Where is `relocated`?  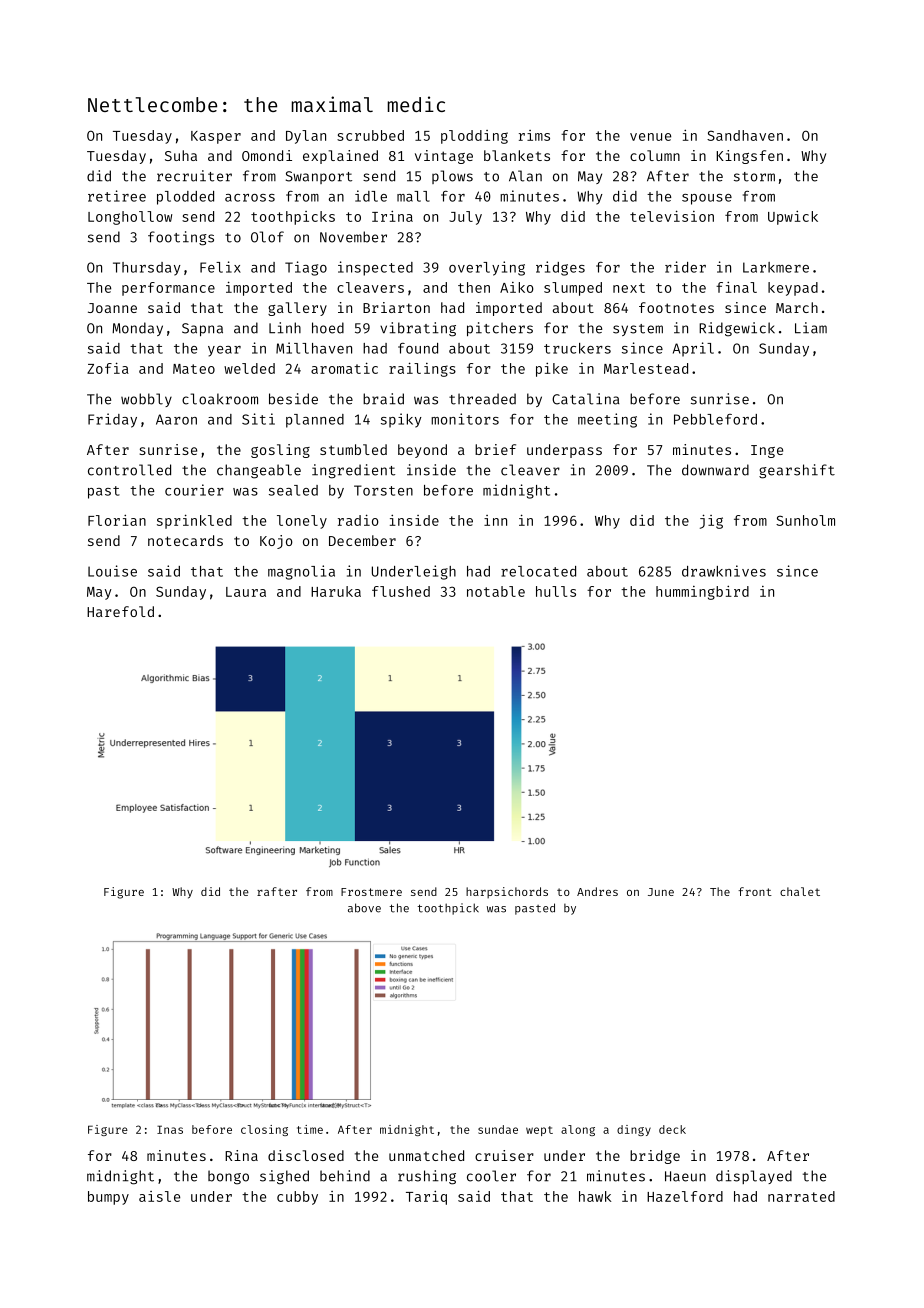 relocated is located at coordinates (538, 571).
